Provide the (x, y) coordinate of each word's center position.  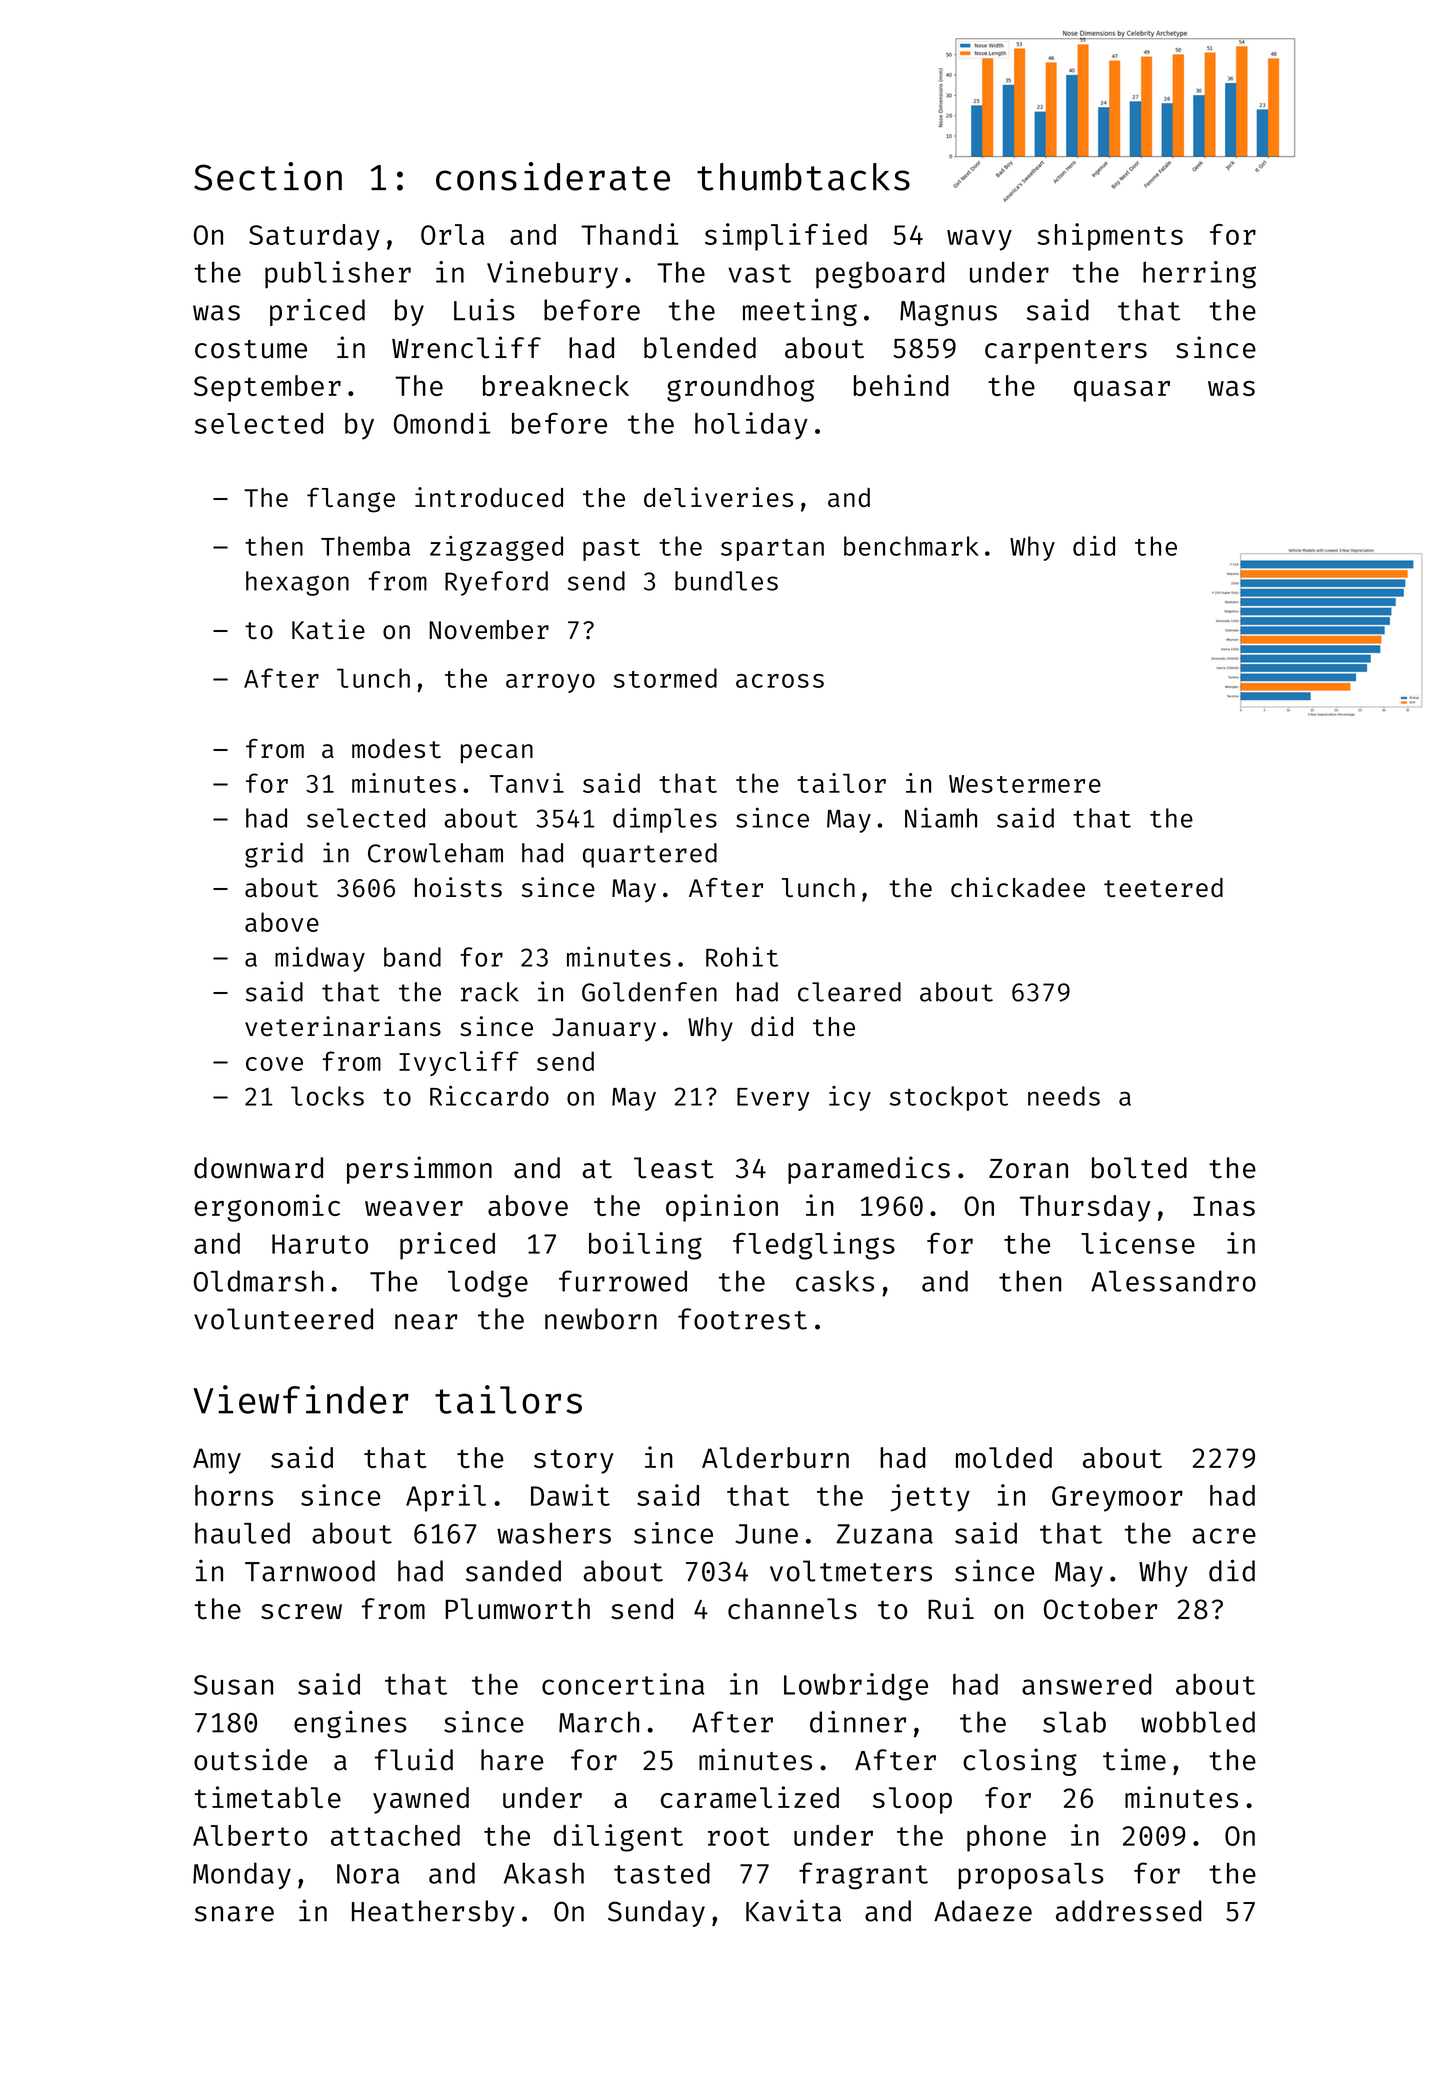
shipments (1110, 237)
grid (274, 855)
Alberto (250, 1835)
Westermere (1025, 784)
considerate (553, 176)
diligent (618, 1838)
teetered (1163, 888)
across (780, 681)
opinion (722, 1208)
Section (268, 176)
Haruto (320, 1244)
